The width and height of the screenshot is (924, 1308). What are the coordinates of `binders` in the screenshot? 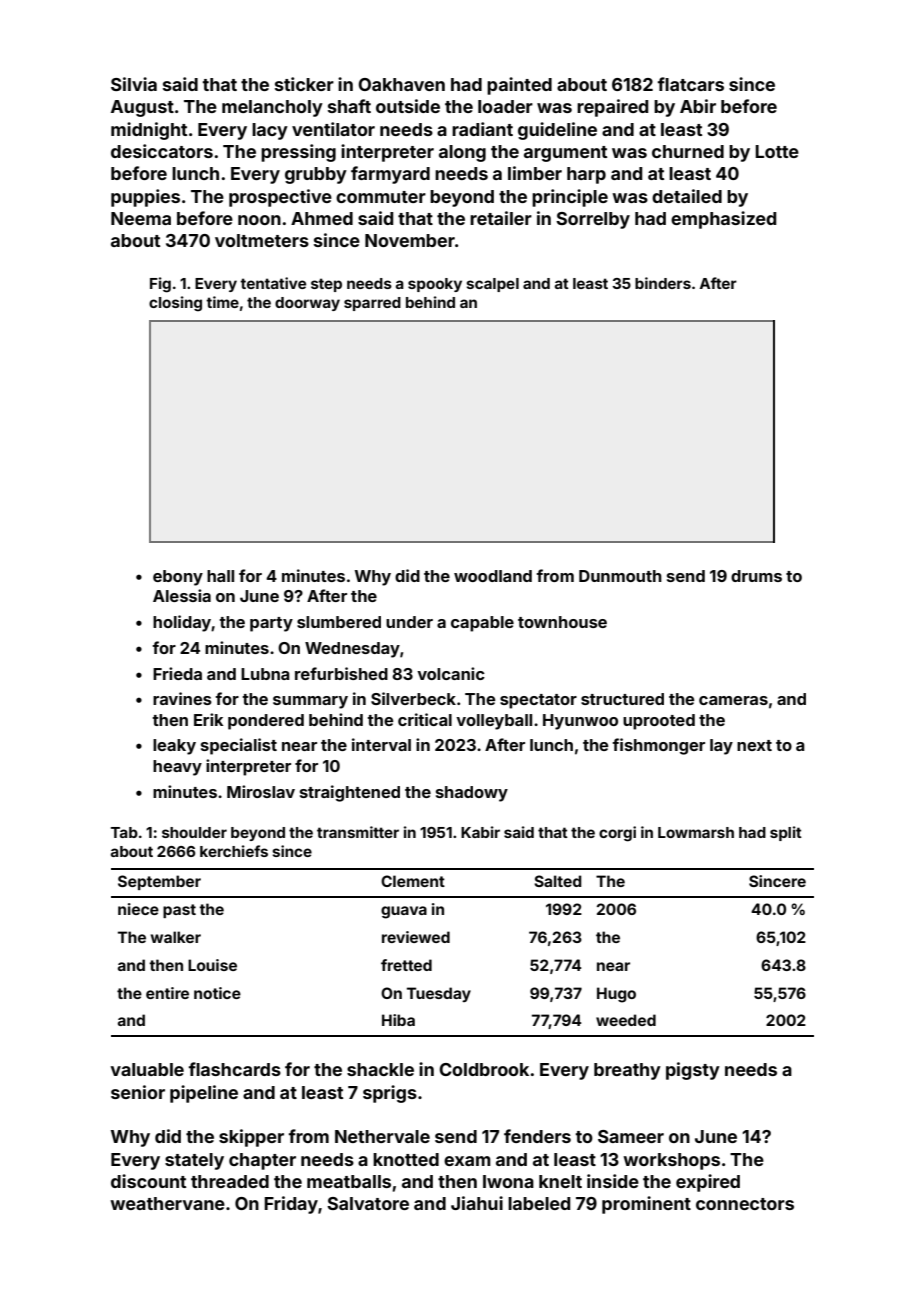 It's located at (663, 283).
